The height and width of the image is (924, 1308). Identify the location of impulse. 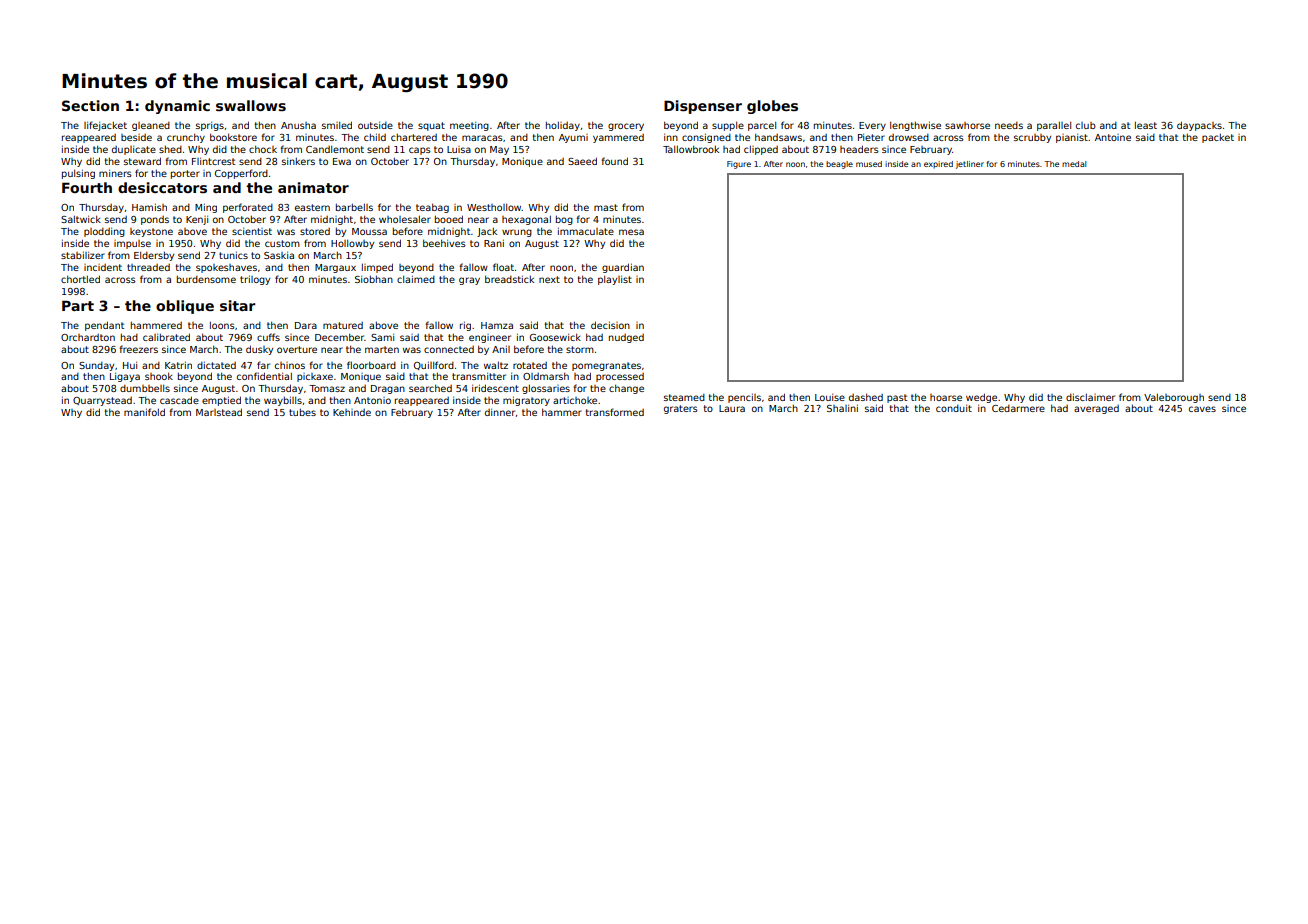
(132, 244).
